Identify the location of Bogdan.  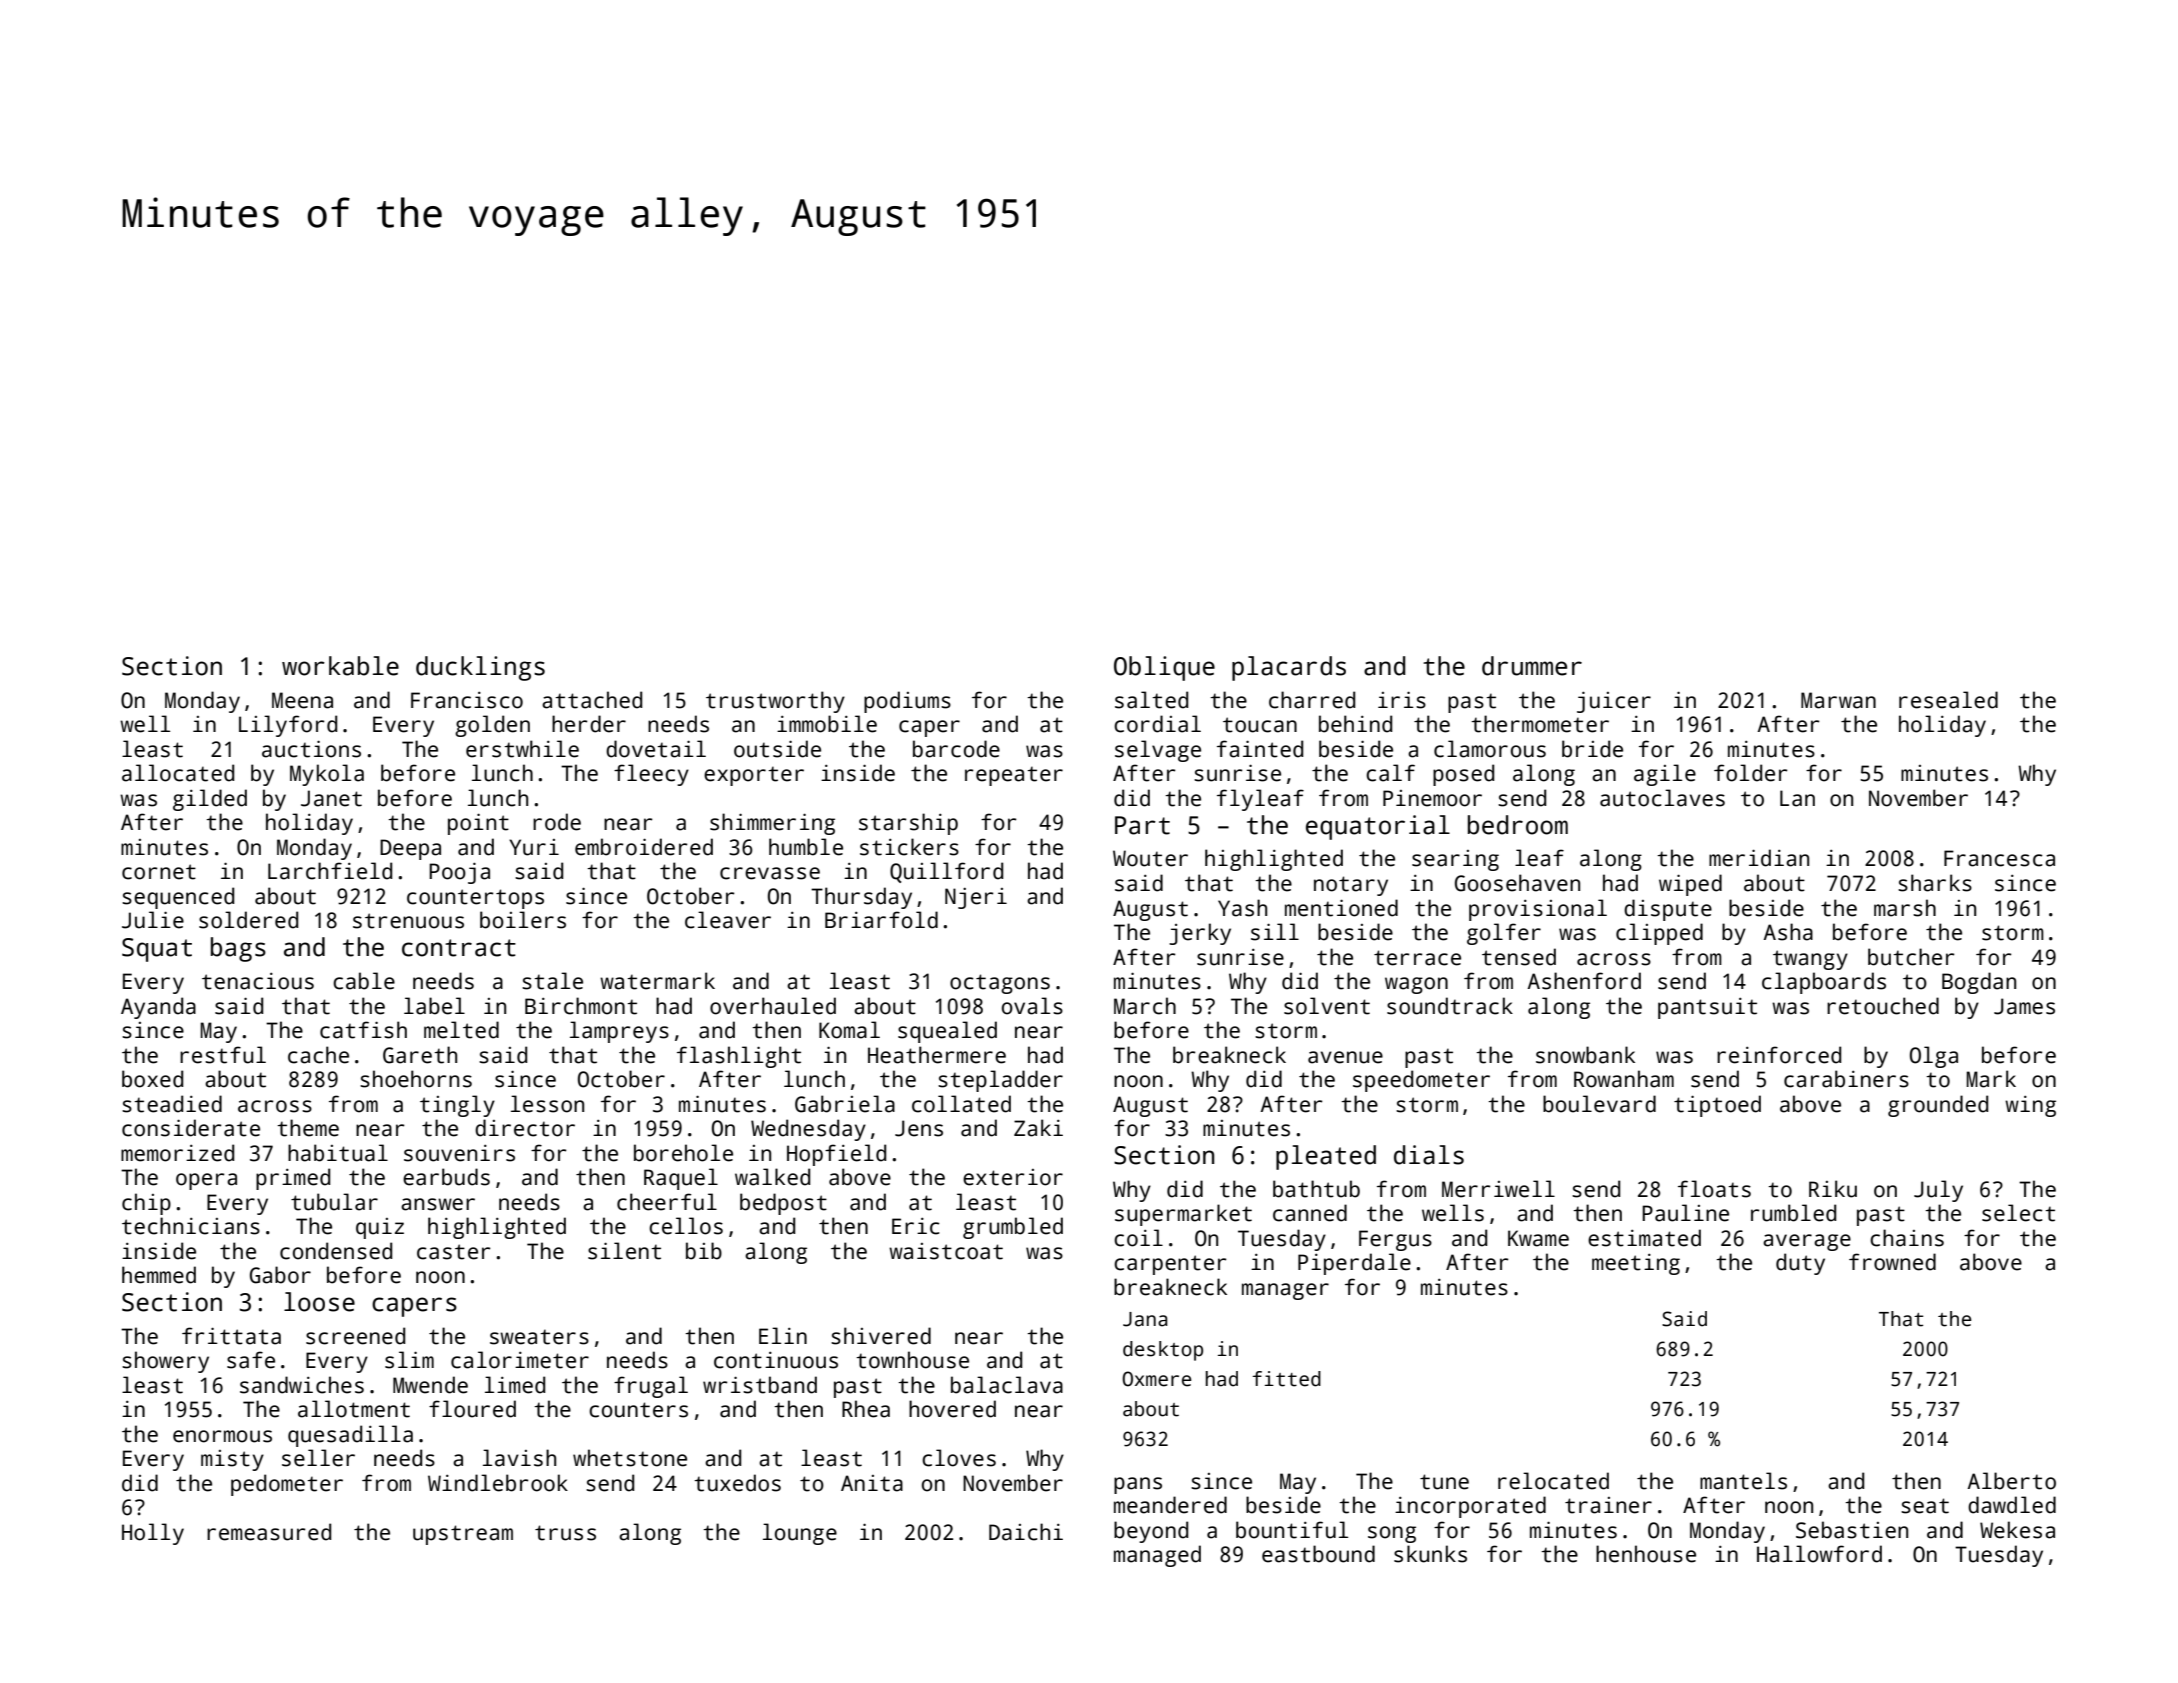
(1979, 983).
